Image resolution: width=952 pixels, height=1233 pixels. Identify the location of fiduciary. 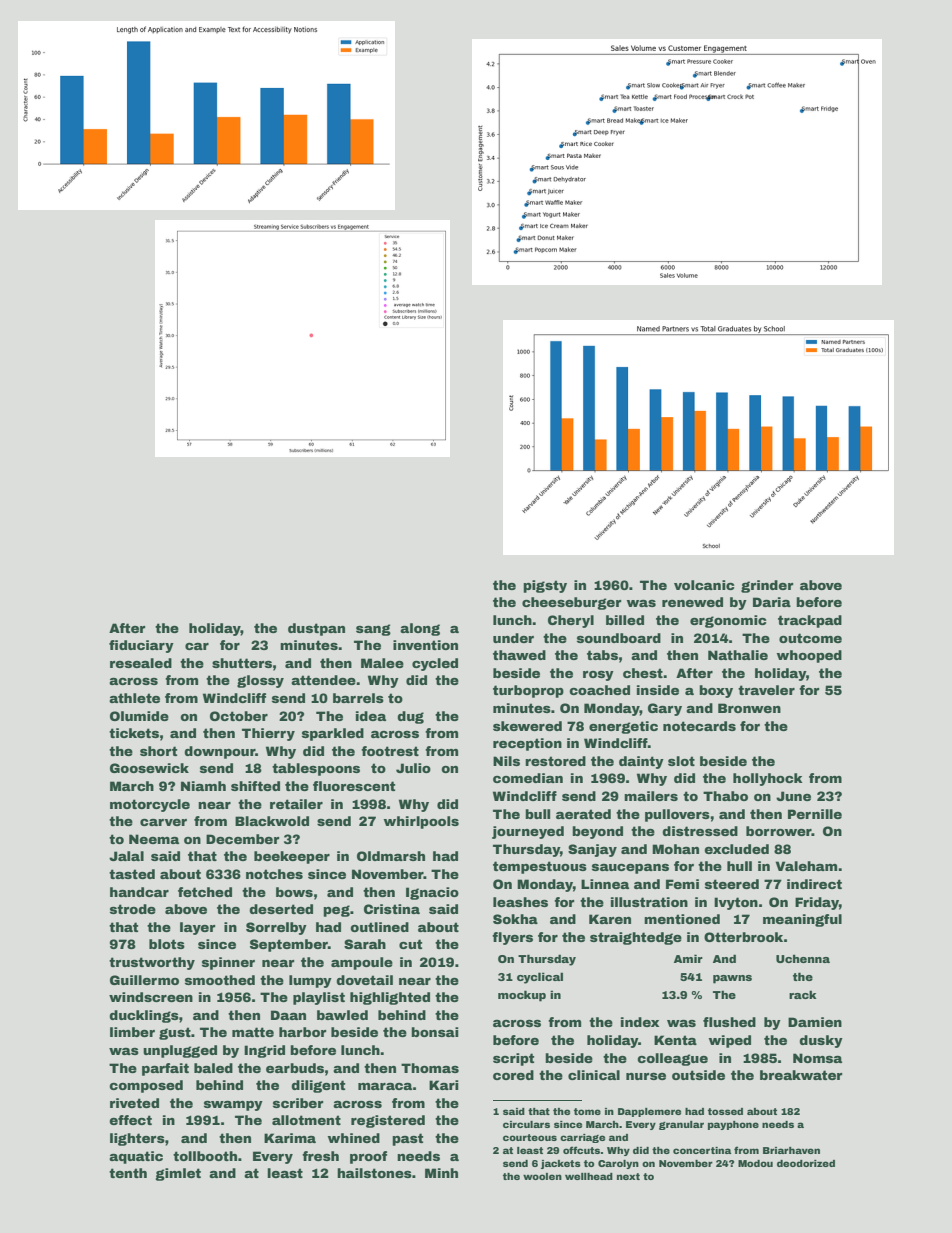
(141, 646).
